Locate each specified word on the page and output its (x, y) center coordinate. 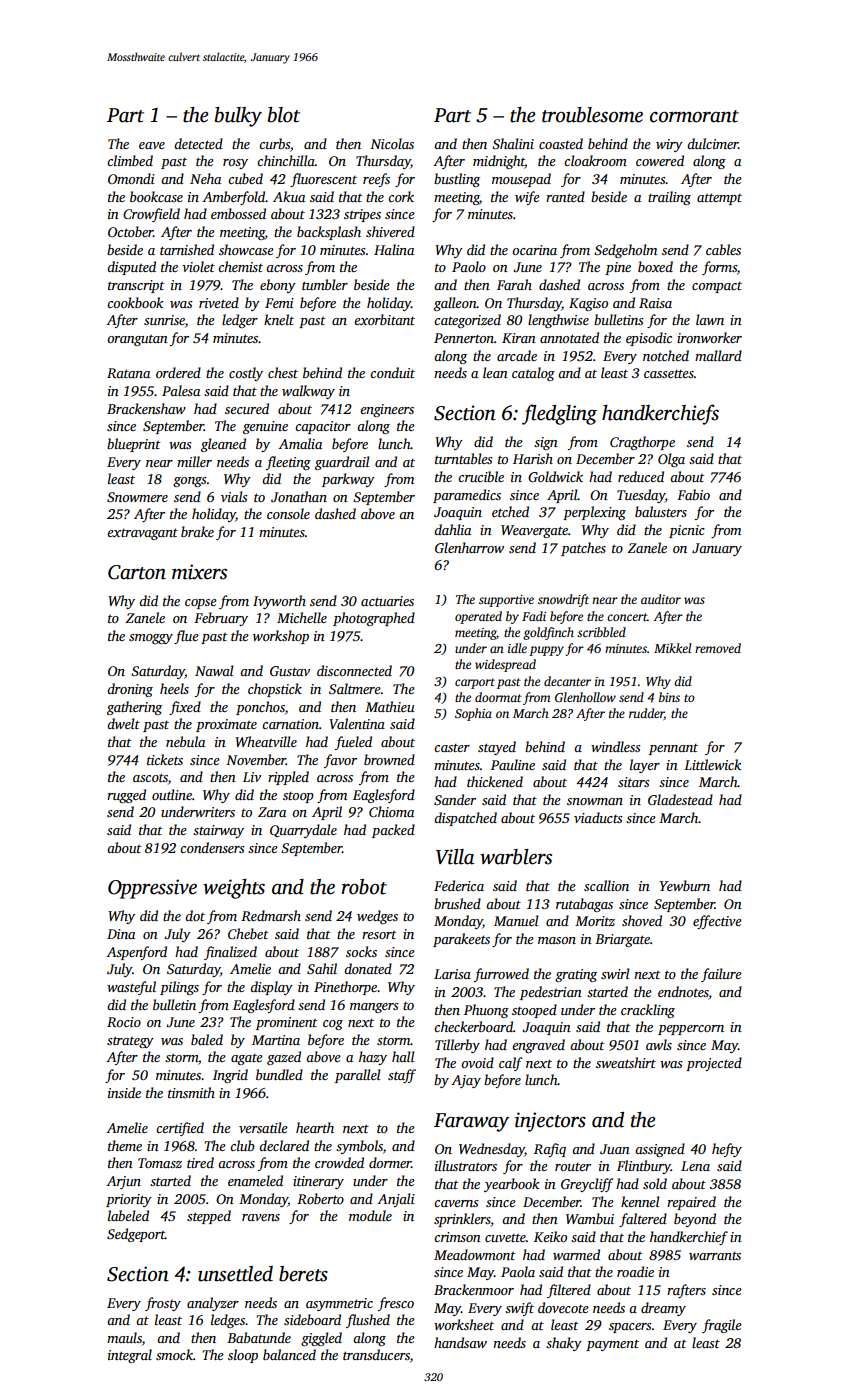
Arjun (123, 1182)
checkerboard (473, 1026)
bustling (457, 180)
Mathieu (390, 706)
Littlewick (712, 764)
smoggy (151, 639)
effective (717, 922)
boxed (655, 266)
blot (284, 115)
